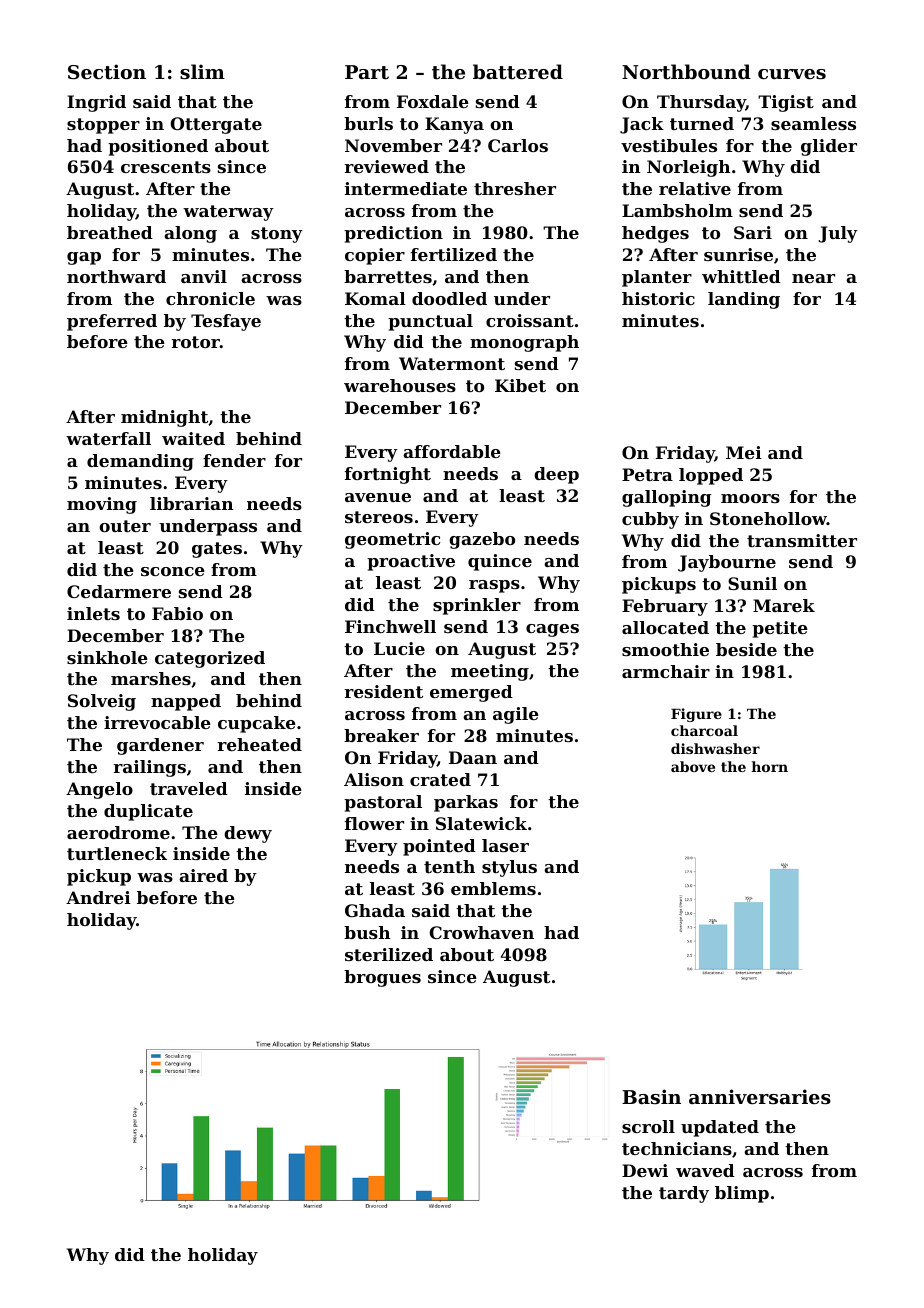  I want to click on Daan, so click(473, 757).
